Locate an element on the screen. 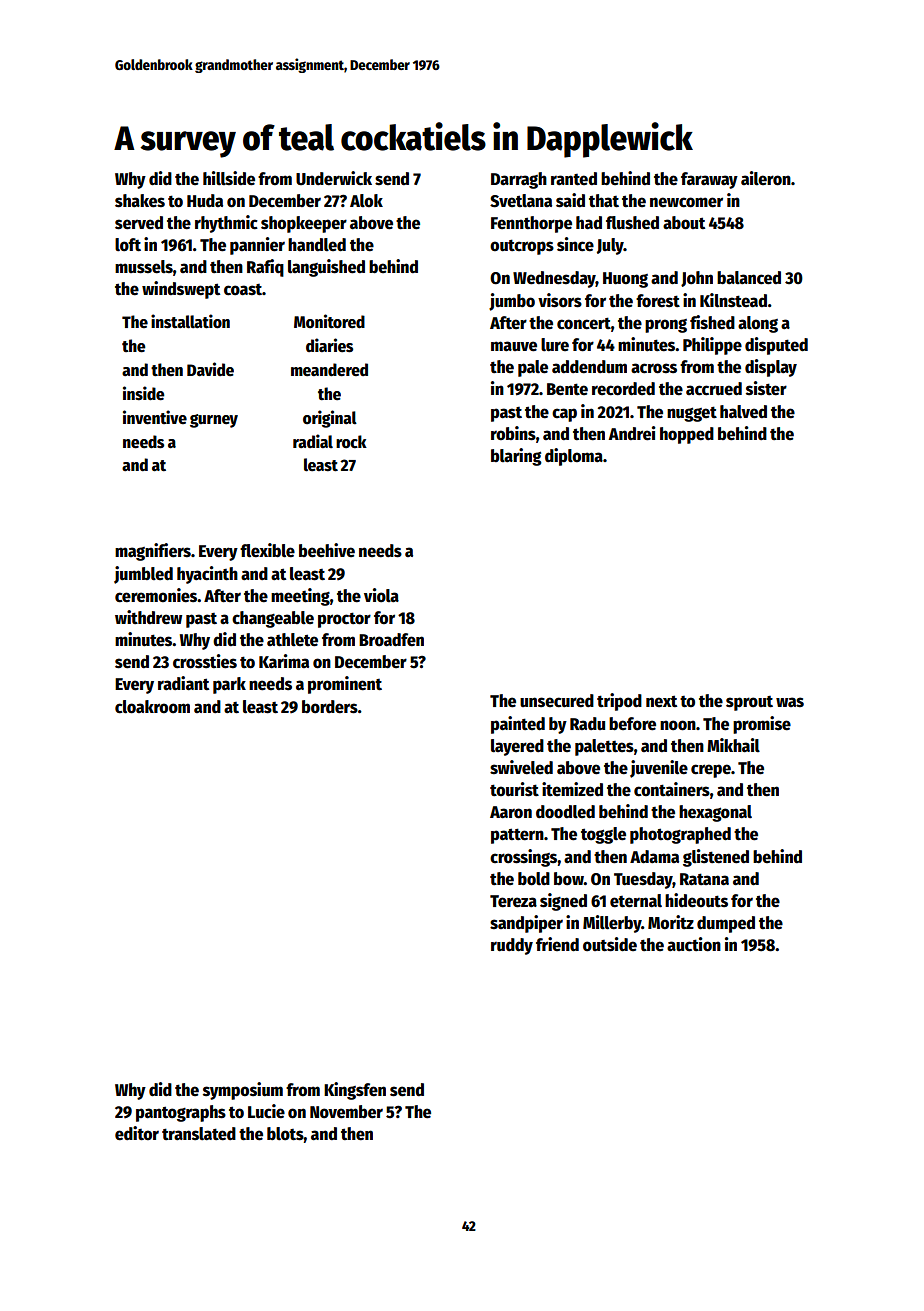 Image resolution: width=924 pixels, height=1311 pixels. November is located at coordinates (346, 1112).
